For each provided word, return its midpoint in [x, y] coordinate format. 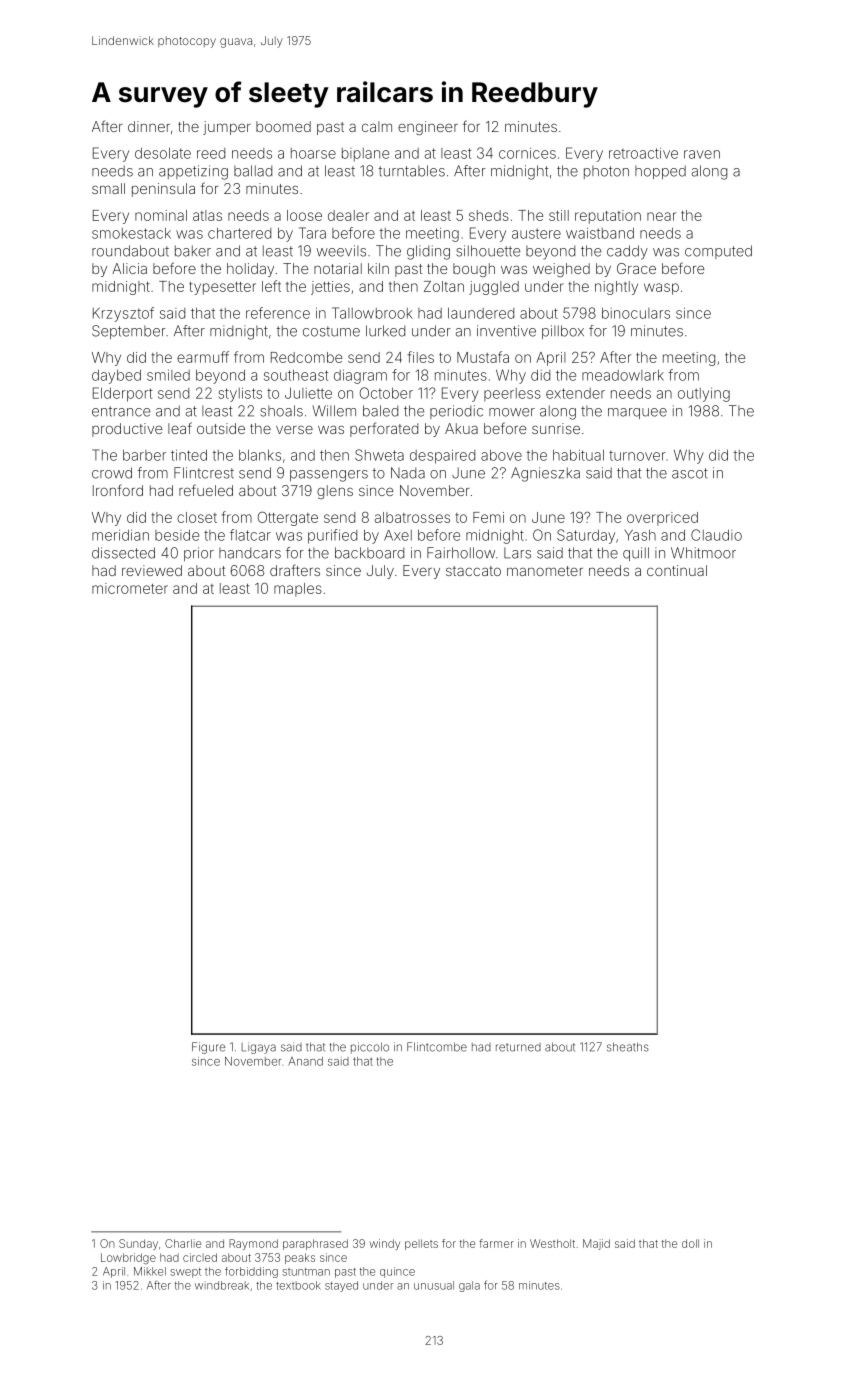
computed [718, 252]
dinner [149, 126]
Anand [305, 1061]
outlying [704, 395]
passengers [329, 476]
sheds [489, 215]
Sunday [138, 1244]
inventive [506, 331]
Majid [596, 1244]
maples [298, 590]
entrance [121, 411]
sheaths [628, 1047]
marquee [637, 413]
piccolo [370, 1048]
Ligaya [259, 1048]
